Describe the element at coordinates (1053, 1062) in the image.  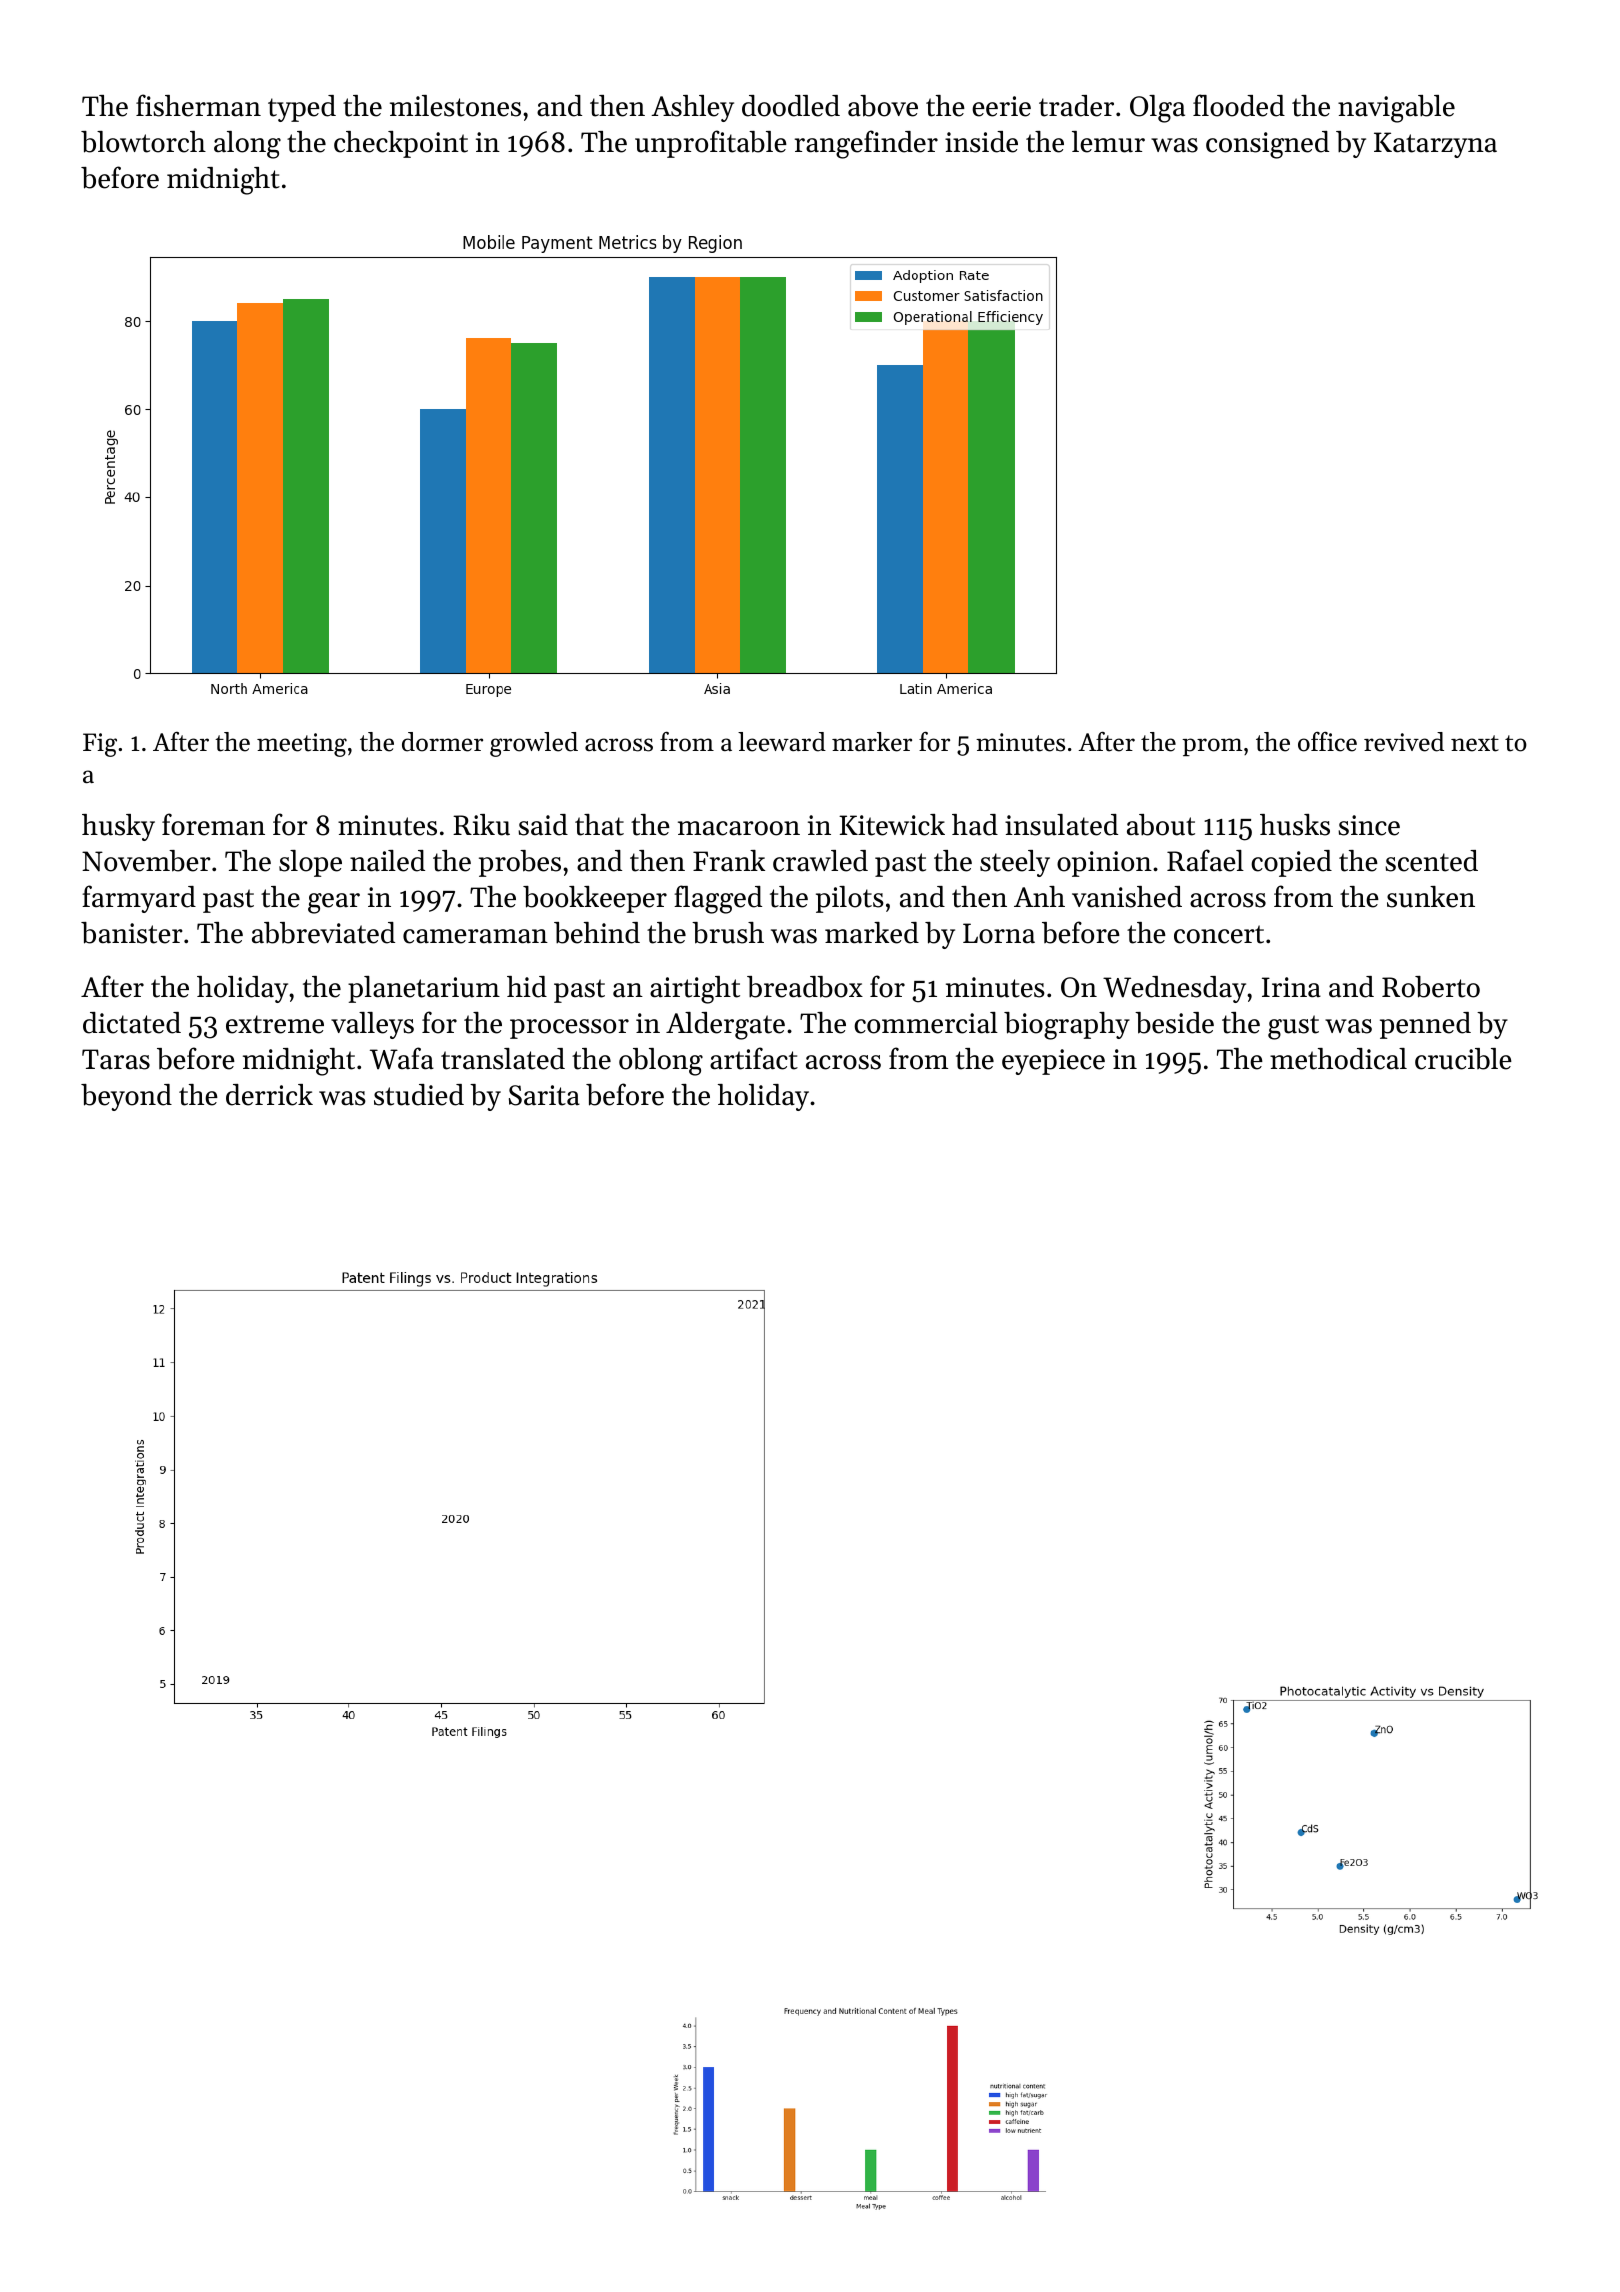
I see `eyepiece` at that location.
